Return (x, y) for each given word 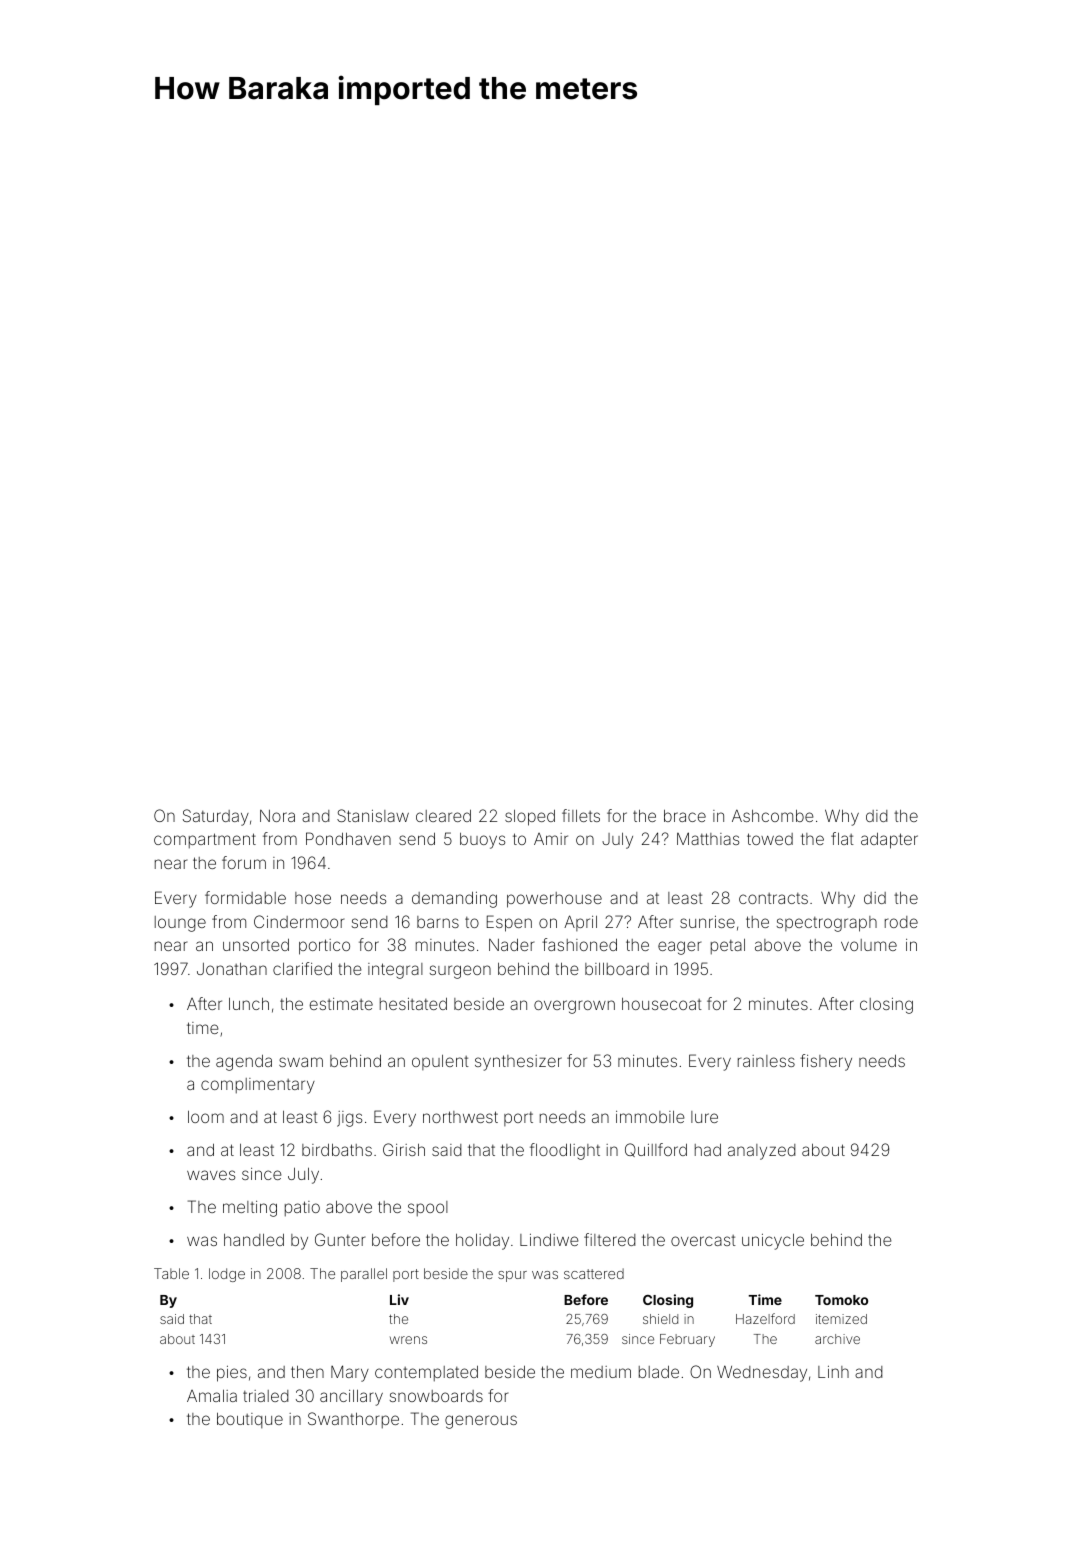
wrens (408, 1340)
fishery (826, 1062)
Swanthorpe (353, 1420)
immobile (650, 1117)
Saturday (216, 817)
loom (206, 1117)
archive (837, 1339)
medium (601, 1372)
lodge (227, 1275)
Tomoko (841, 1300)
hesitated (413, 1004)
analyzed (762, 1152)
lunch (249, 1004)
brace (685, 816)
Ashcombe (773, 816)
